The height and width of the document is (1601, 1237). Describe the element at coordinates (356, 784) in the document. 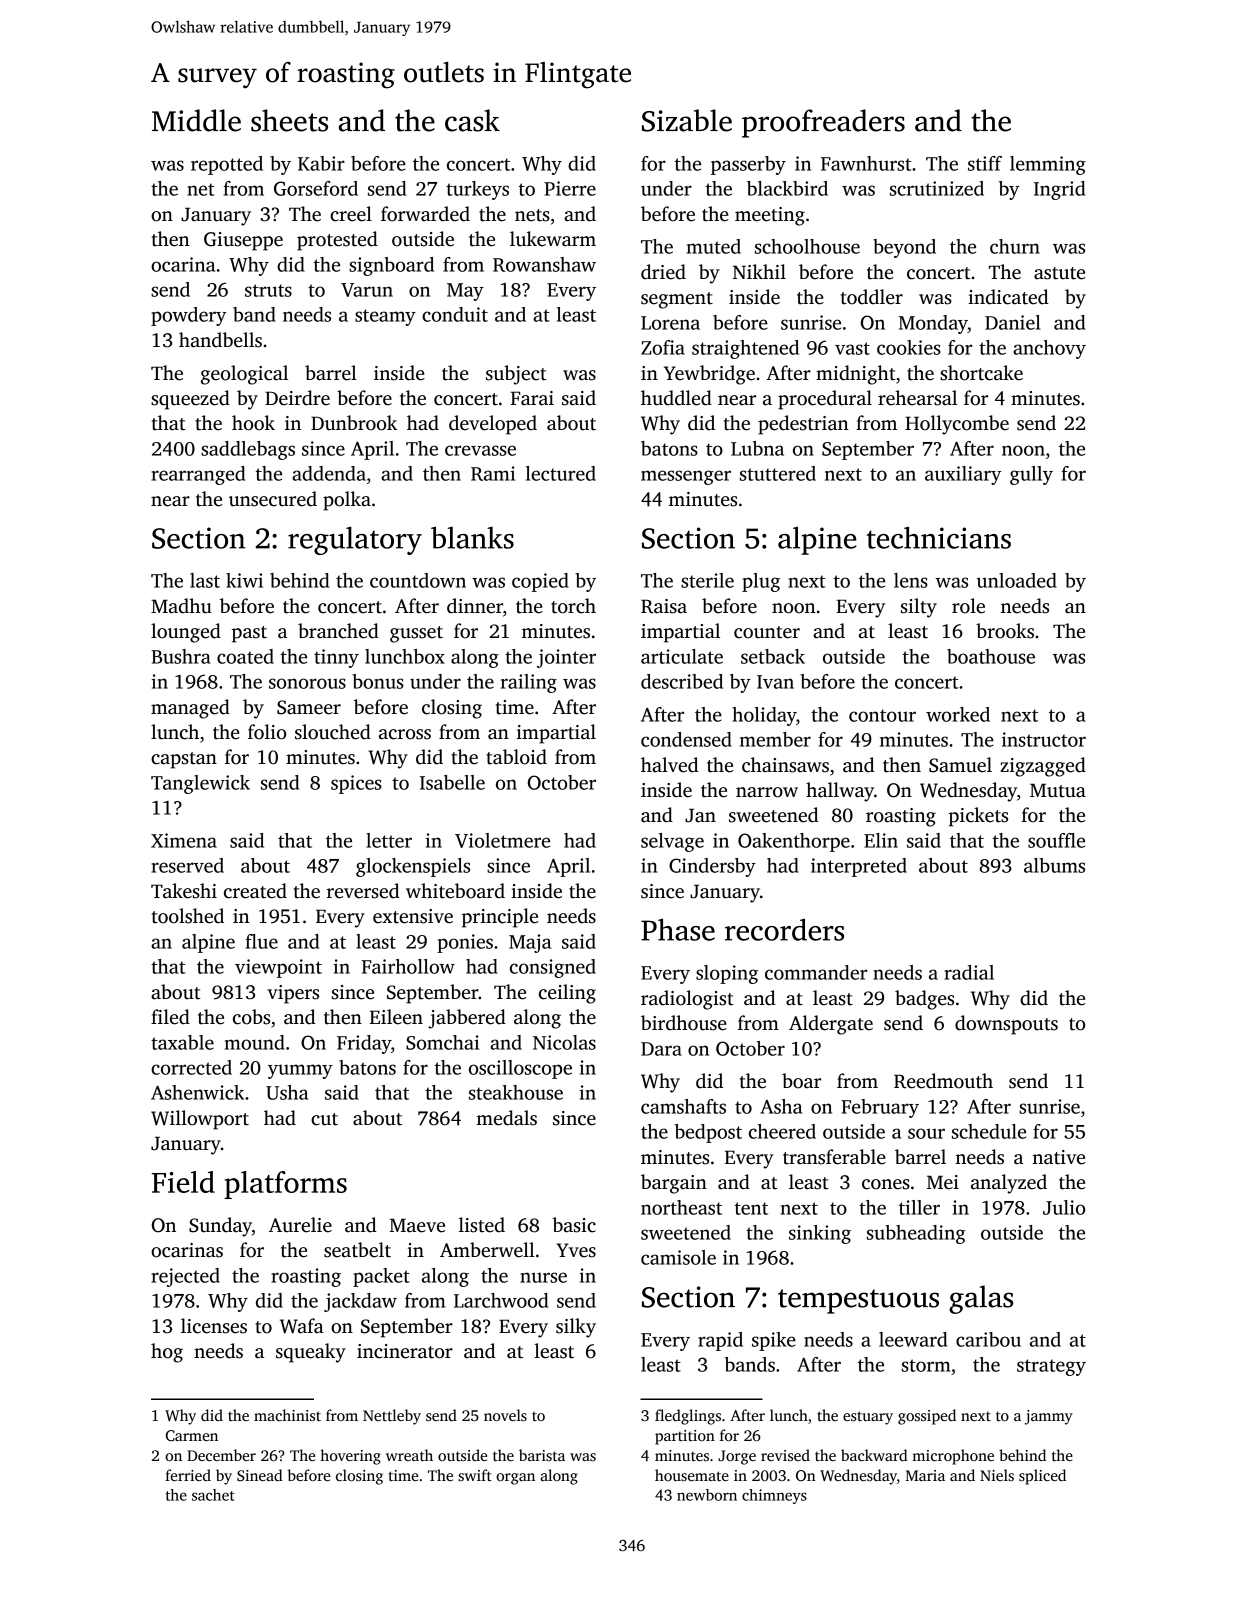

I see `spices` at that location.
